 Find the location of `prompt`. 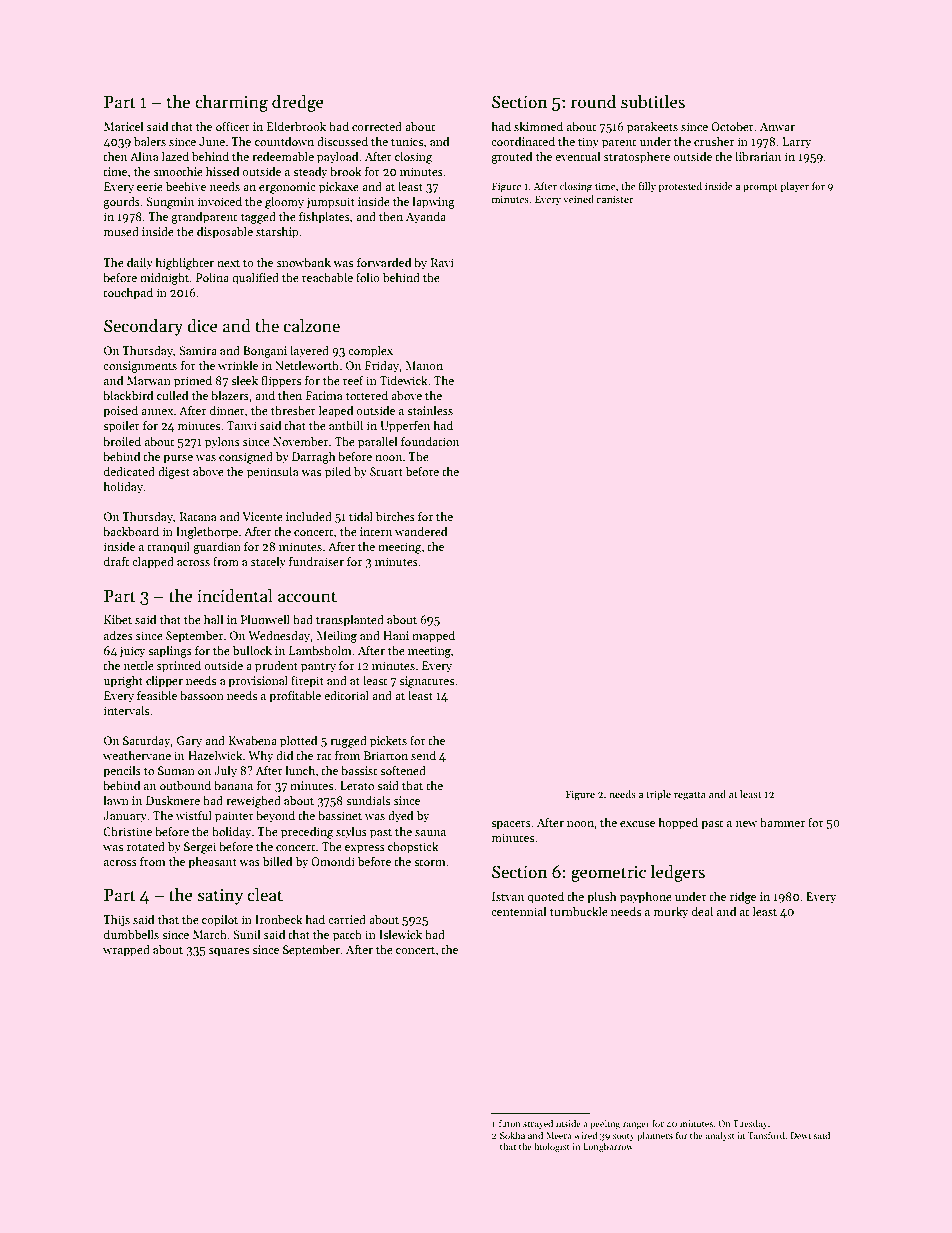

prompt is located at coordinates (760, 188).
